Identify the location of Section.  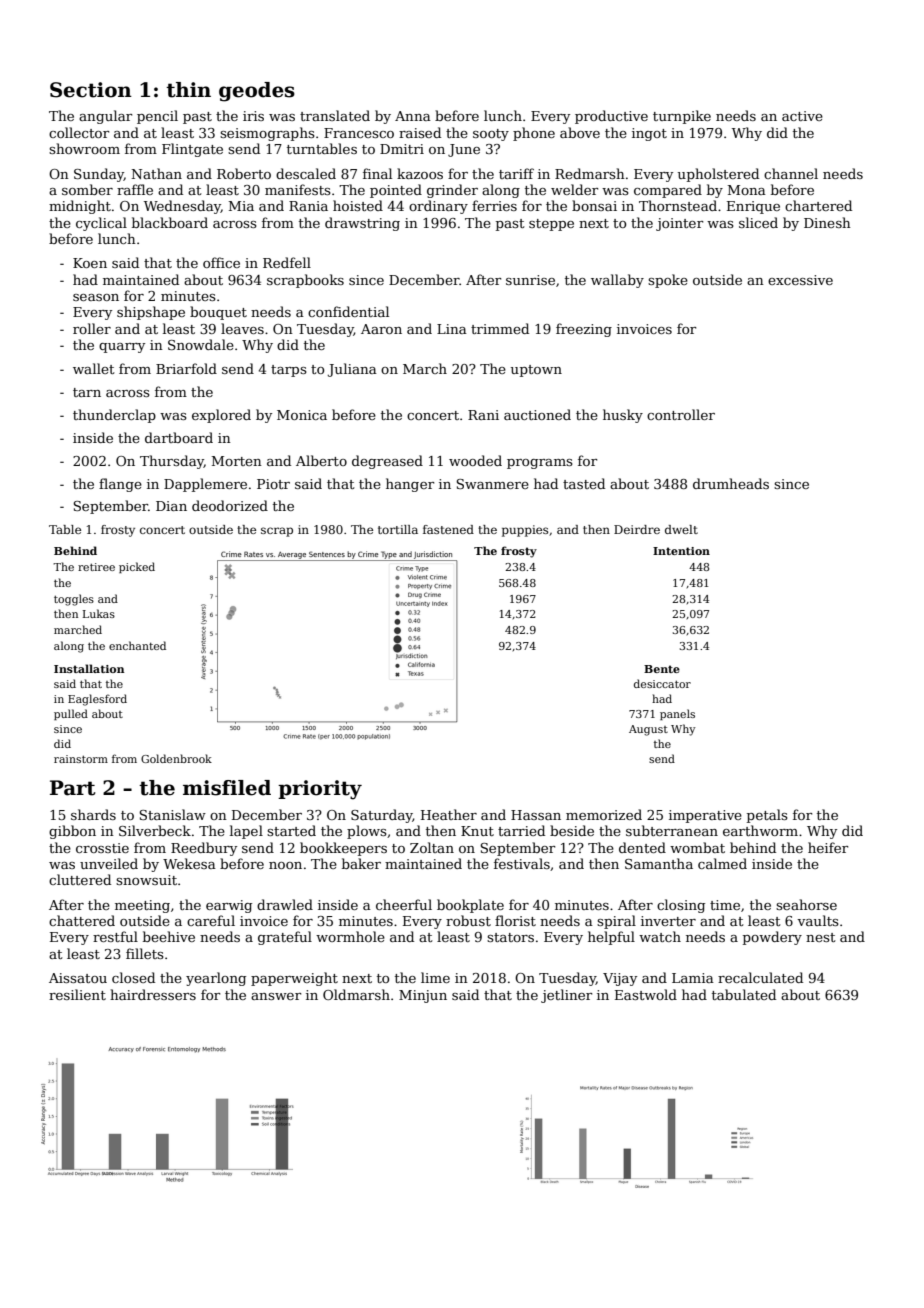
(91, 90).
